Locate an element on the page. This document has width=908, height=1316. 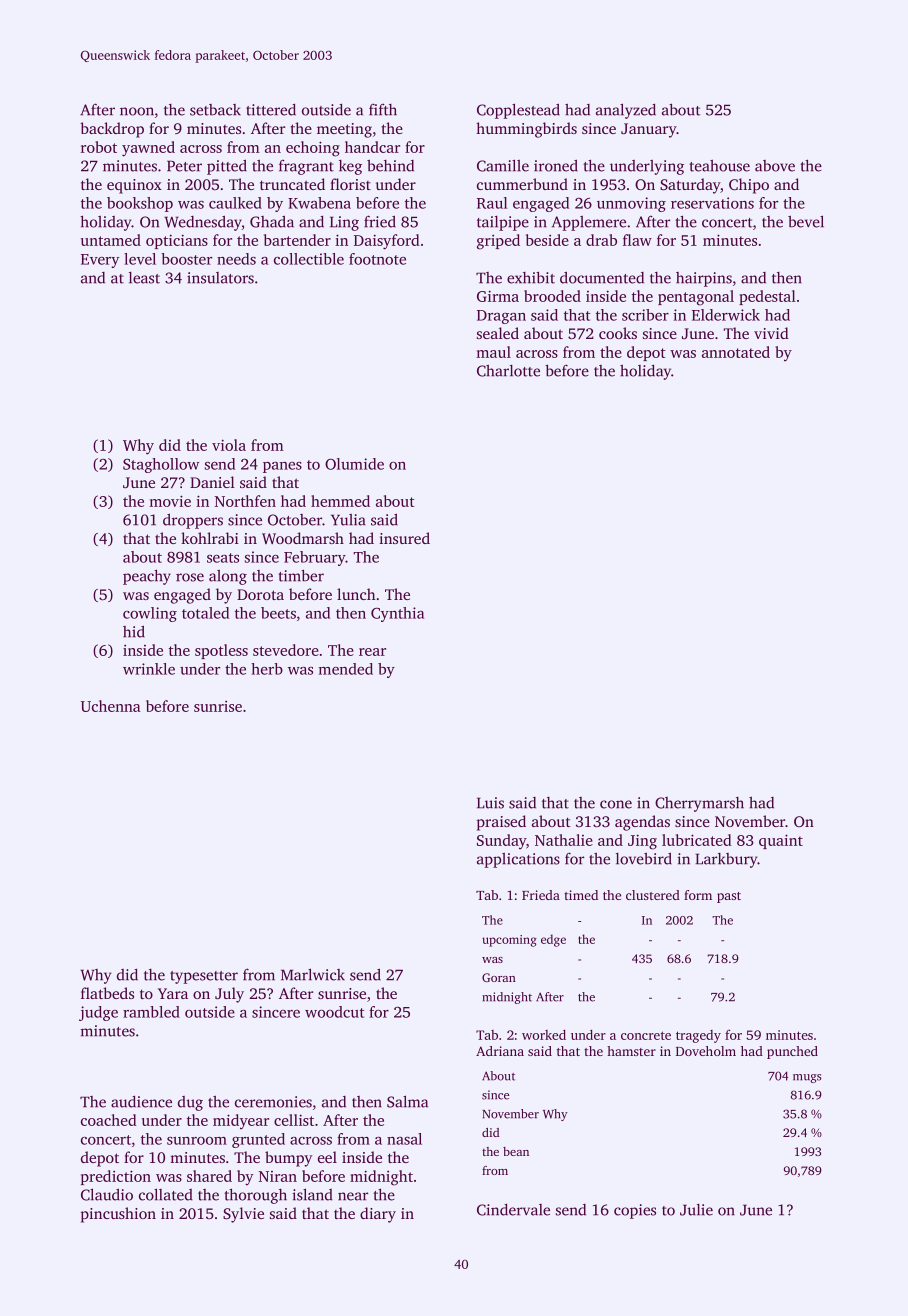
droppers is located at coordinates (193, 521).
